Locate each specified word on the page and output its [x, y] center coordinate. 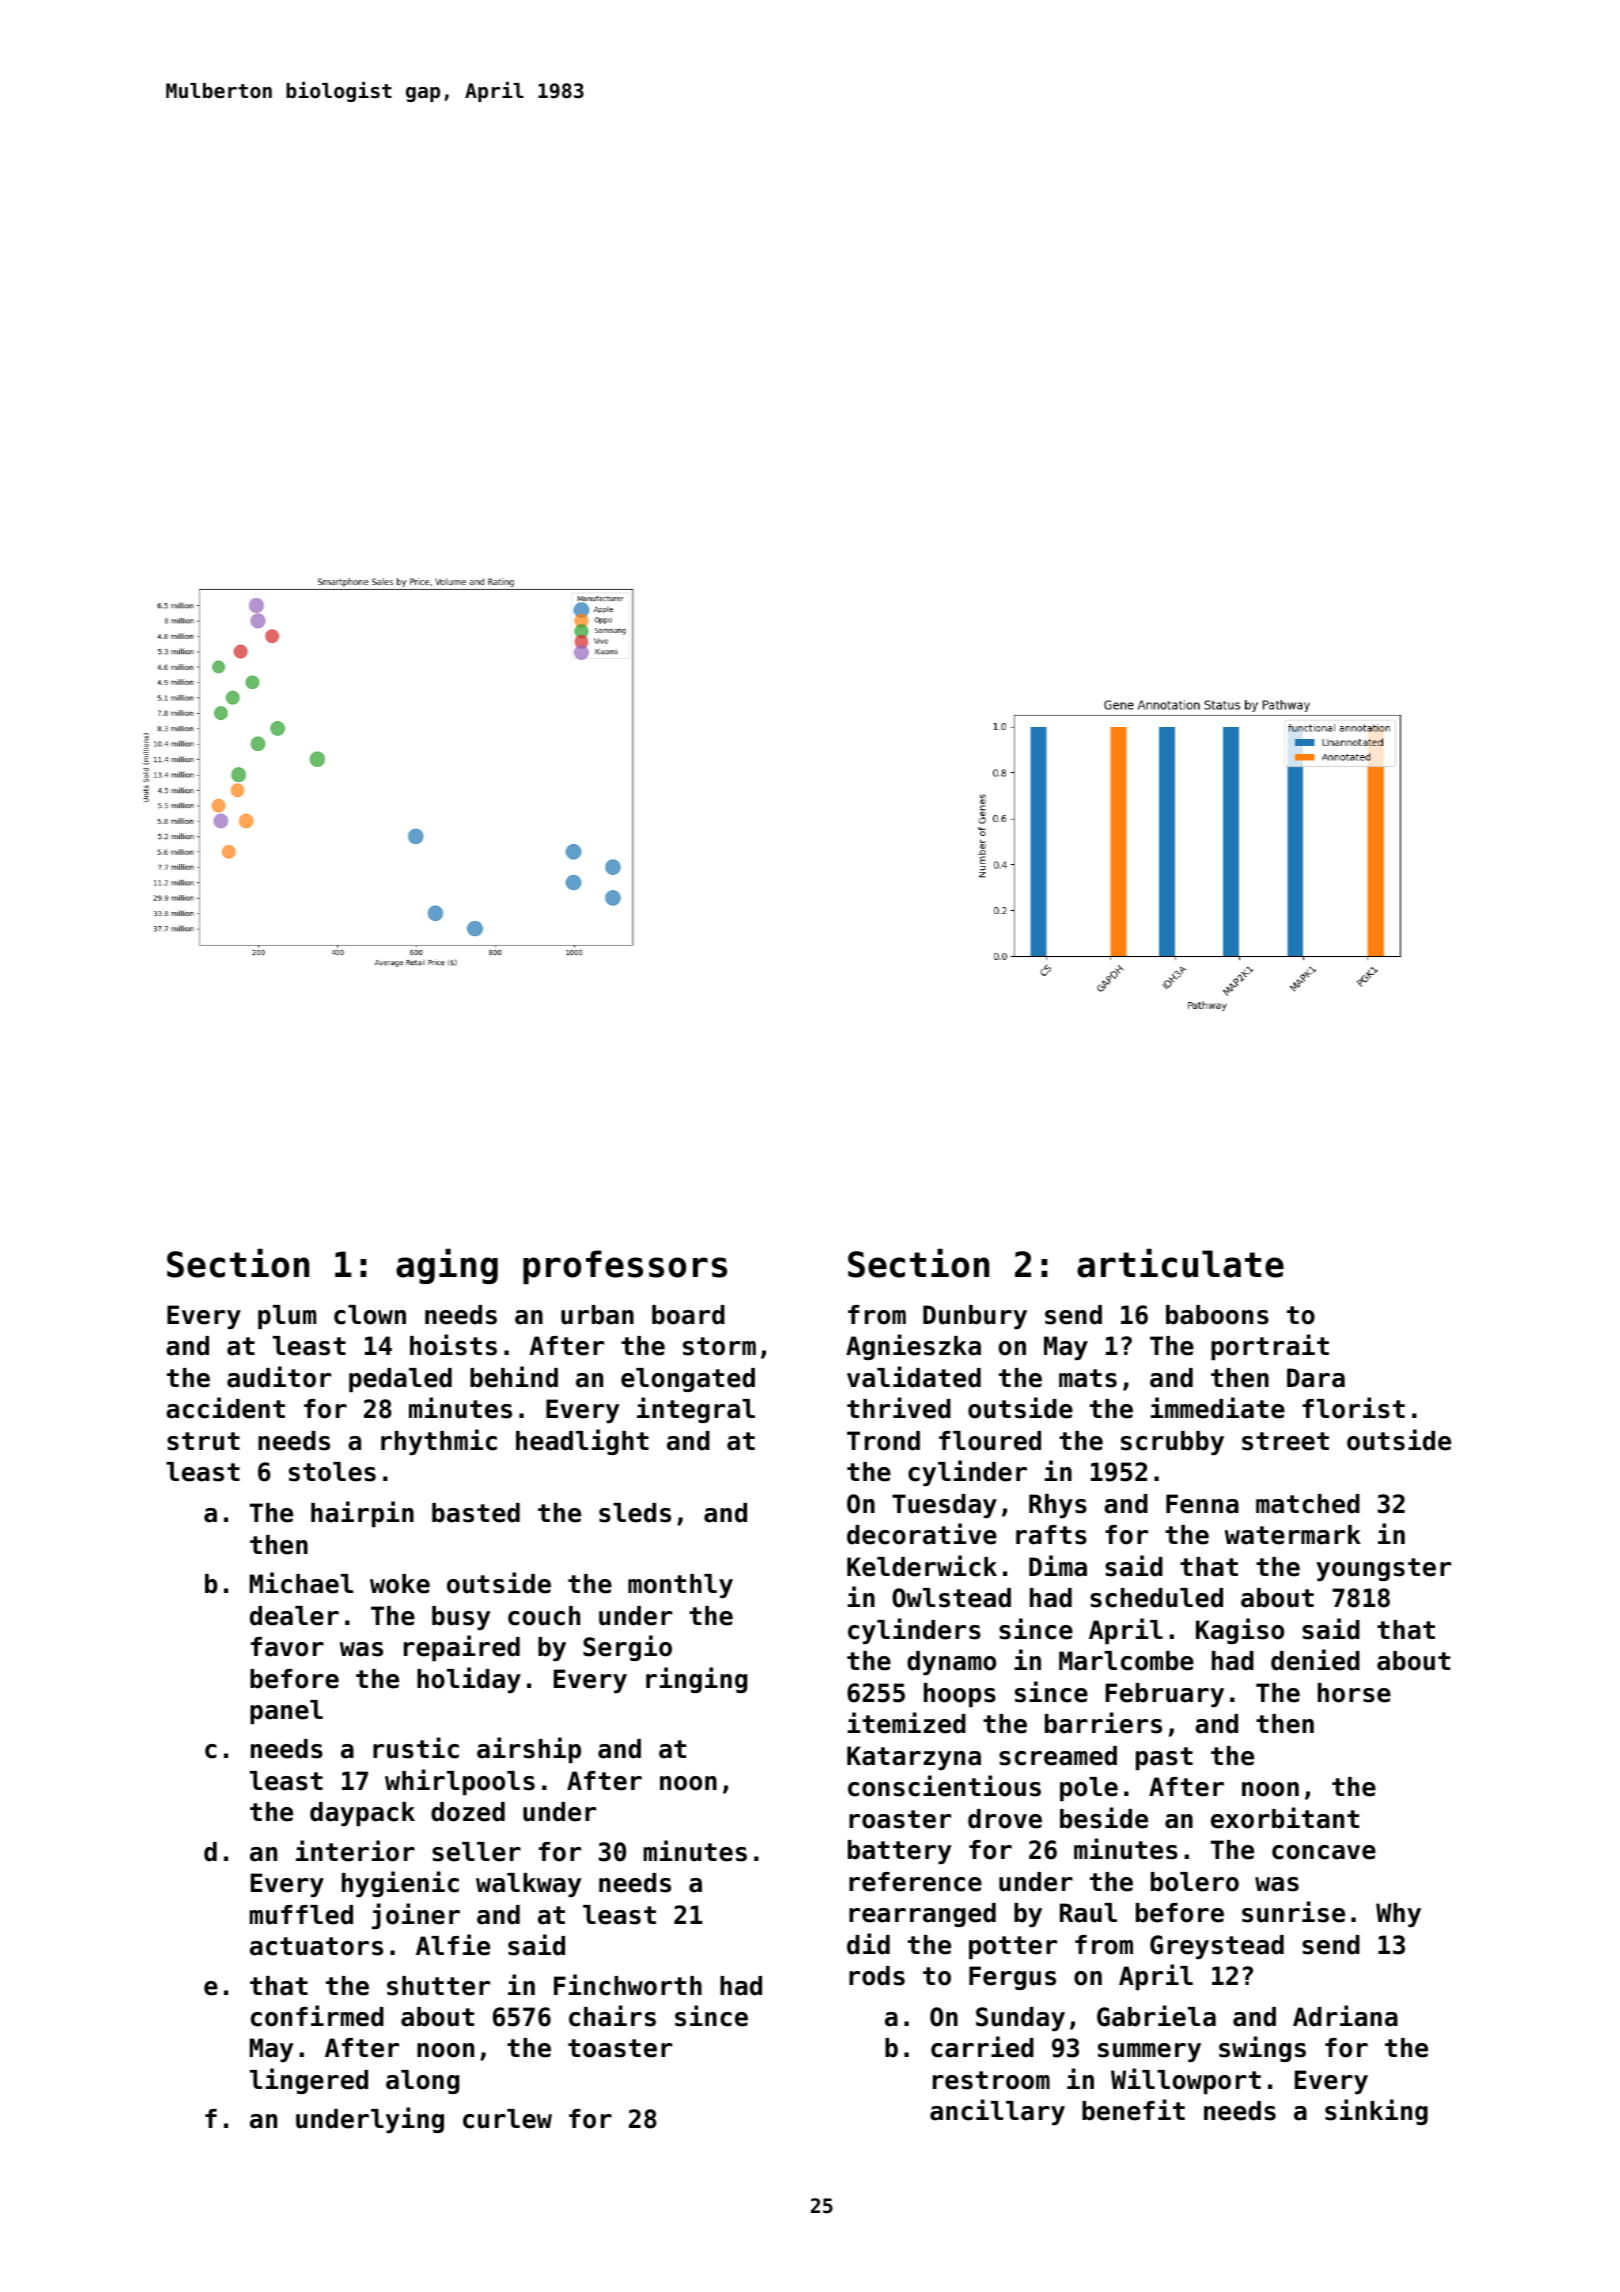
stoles [332, 1472]
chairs [612, 2016]
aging [447, 1266]
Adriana [1345, 2016]
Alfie [453, 1945]
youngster [1383, 1569]
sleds [635, 1513]
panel [286, 1712]
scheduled [1156, 1598]
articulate [1180, 1263]
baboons [1217, 1315]
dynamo [951, 1663]
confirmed [317, 2016]
